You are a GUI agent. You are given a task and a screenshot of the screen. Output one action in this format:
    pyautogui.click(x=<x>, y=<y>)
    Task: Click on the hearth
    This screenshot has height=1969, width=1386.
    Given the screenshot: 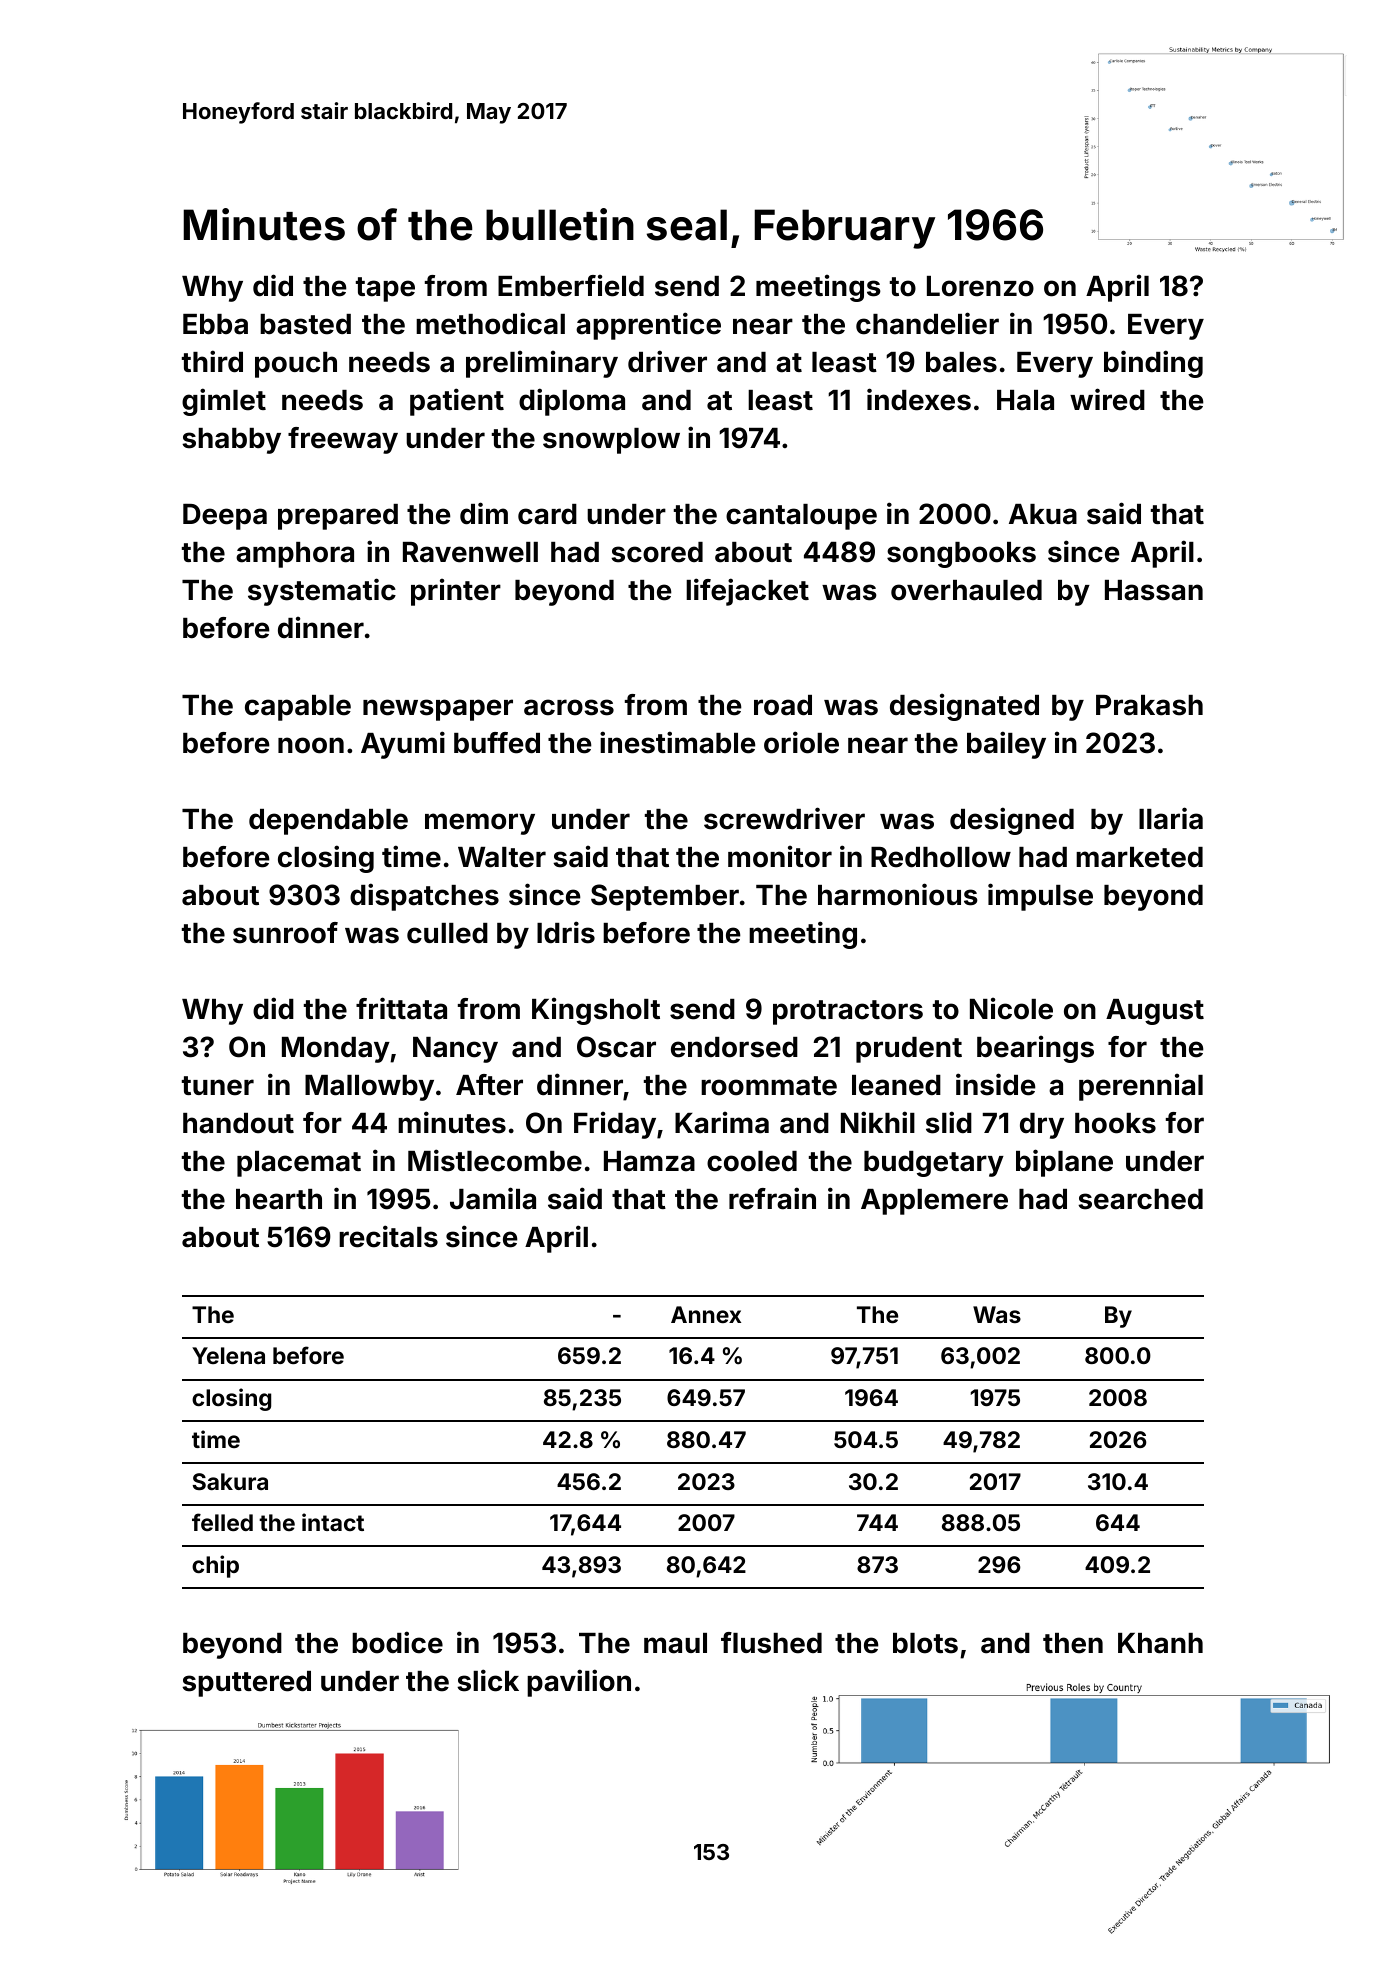 What is the action you would take?
    pyautogui.click(x=279, y=1199)
